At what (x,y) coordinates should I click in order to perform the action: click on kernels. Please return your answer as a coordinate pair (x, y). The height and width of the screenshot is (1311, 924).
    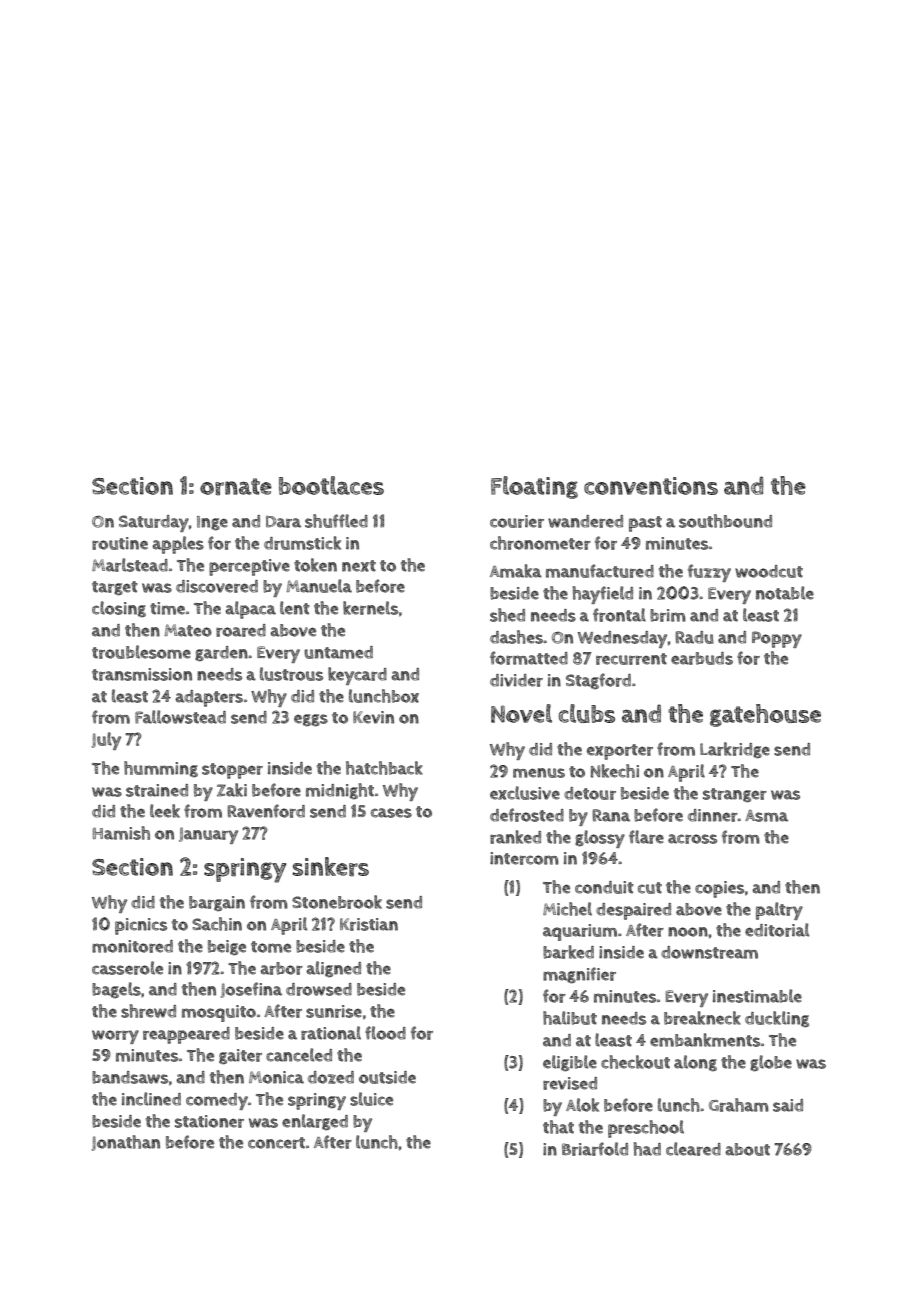
    Looking at the image, I should click on (370, 608).
